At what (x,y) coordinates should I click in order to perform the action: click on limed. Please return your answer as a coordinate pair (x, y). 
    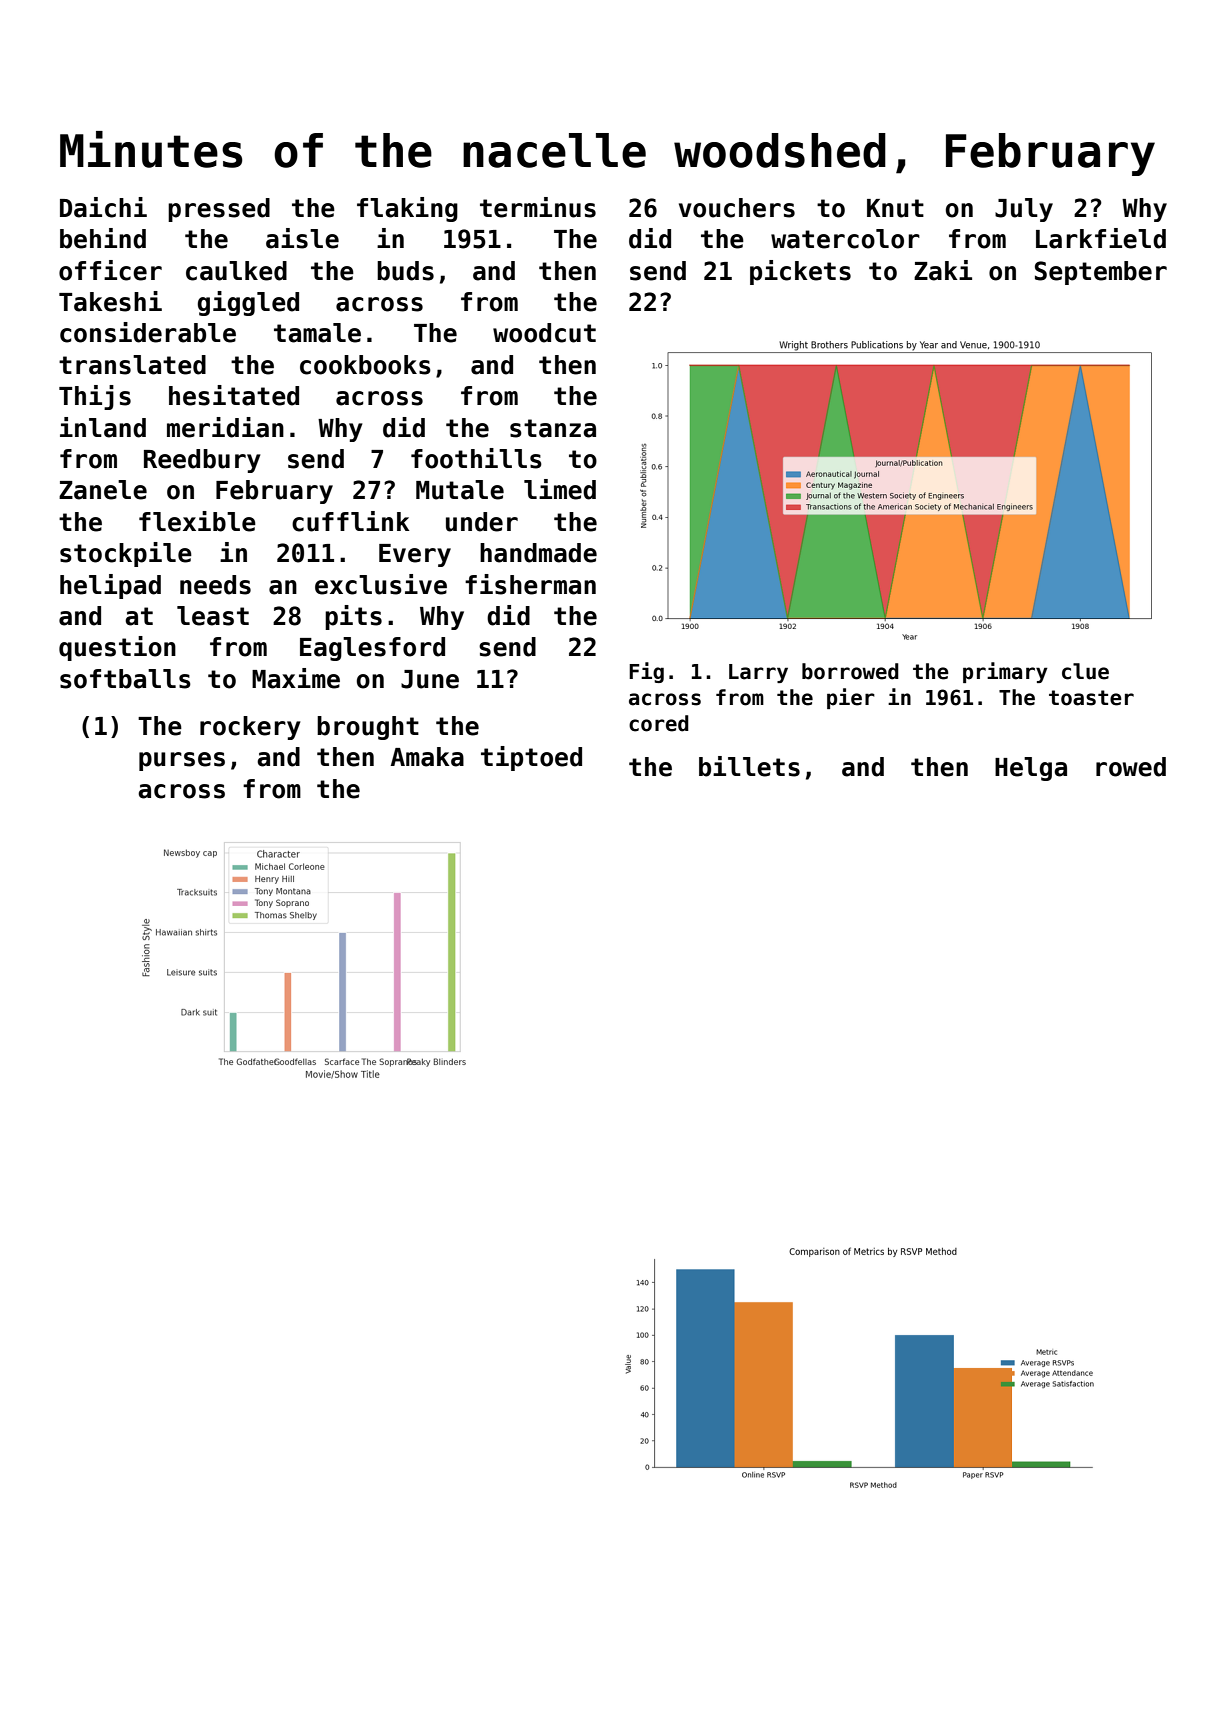
    Looking at the image, I should click on (560, 489).
